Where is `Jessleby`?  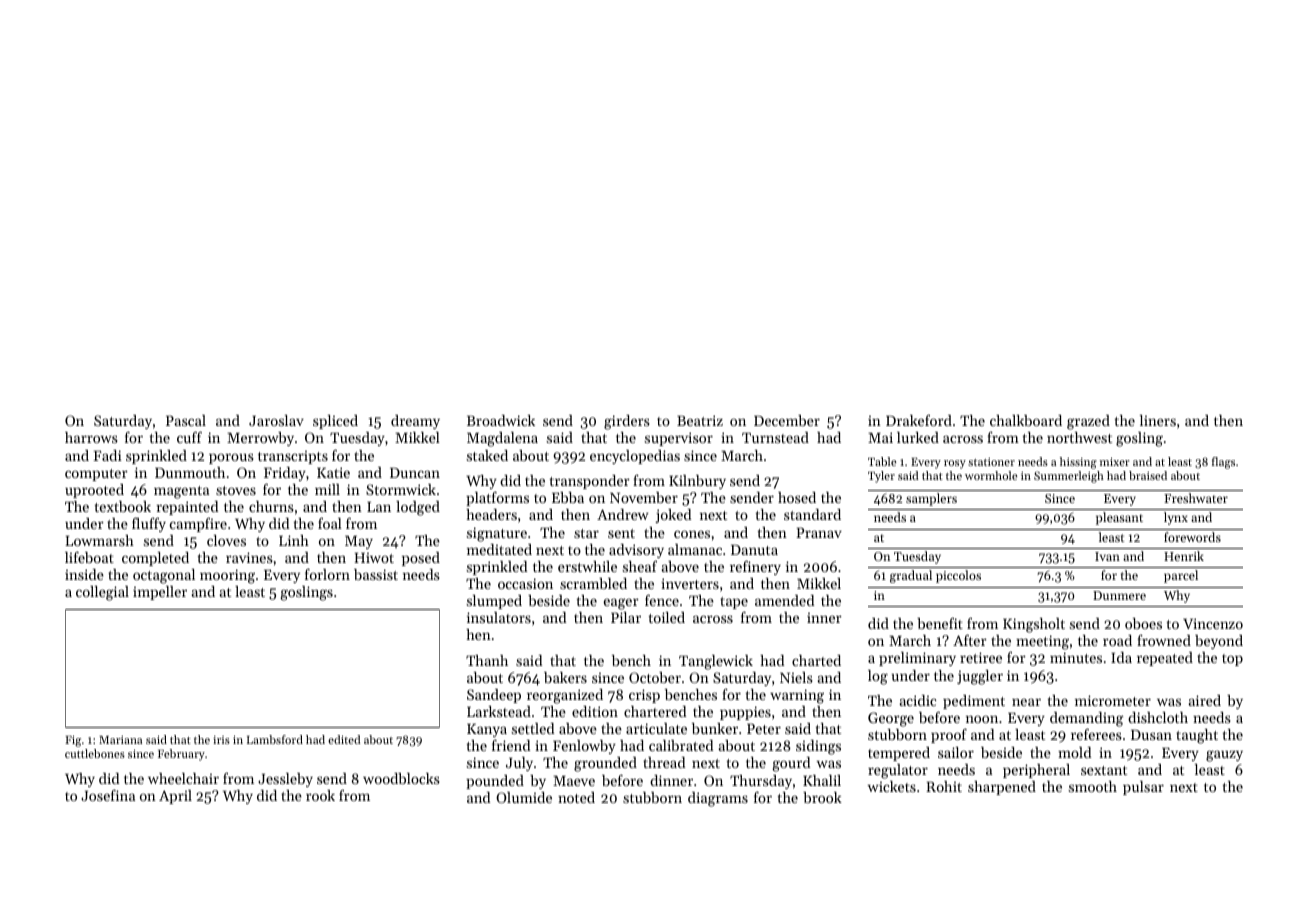
Jessleby is located at coordinates (285, 780).
